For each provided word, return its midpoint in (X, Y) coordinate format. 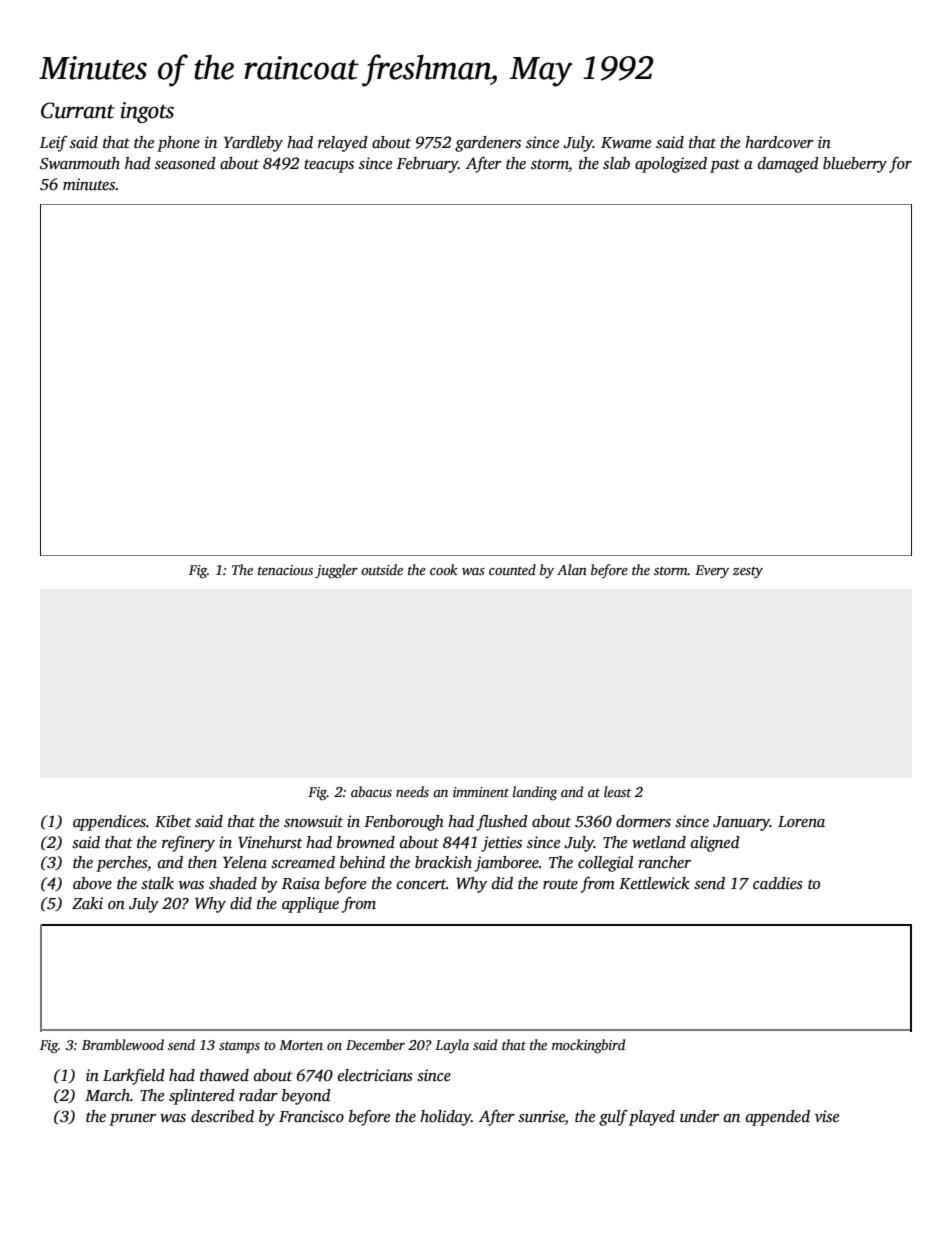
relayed (343, 144)
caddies (778, 883)
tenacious (285, 570)
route (560, 884)
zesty (748, 572)
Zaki (87, 903)
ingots (147, 112)
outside (382, 569)
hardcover (779, 142)
